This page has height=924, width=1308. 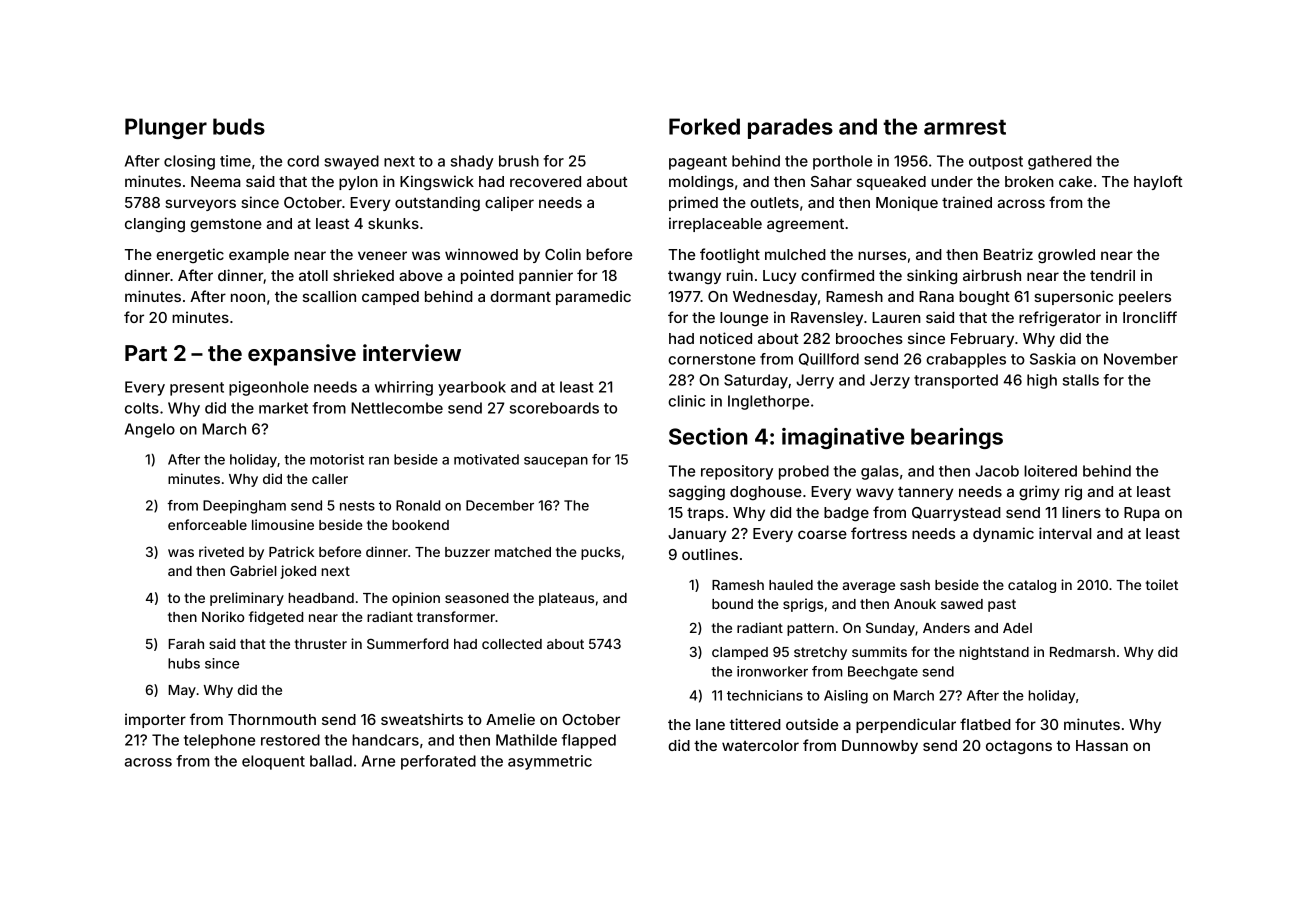 I want to click on colts, so click(x=142, y=408).
